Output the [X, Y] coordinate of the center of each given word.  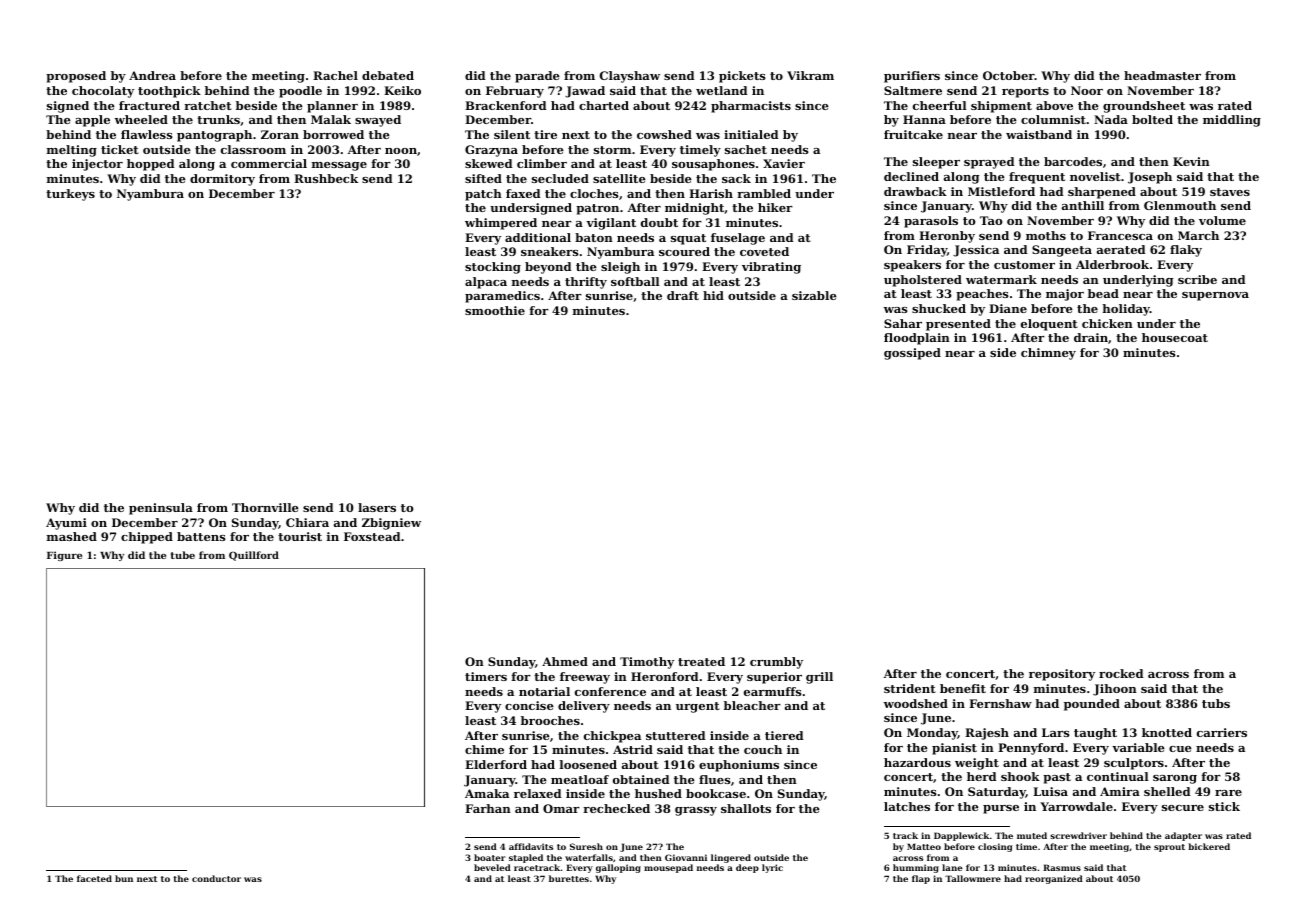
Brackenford [506, 105]
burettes [569, 878]
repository [1062, 675]
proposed [76, 77]
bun [124, 878]
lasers [377, 507]
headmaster [1162, 75]
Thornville [265, 507]
